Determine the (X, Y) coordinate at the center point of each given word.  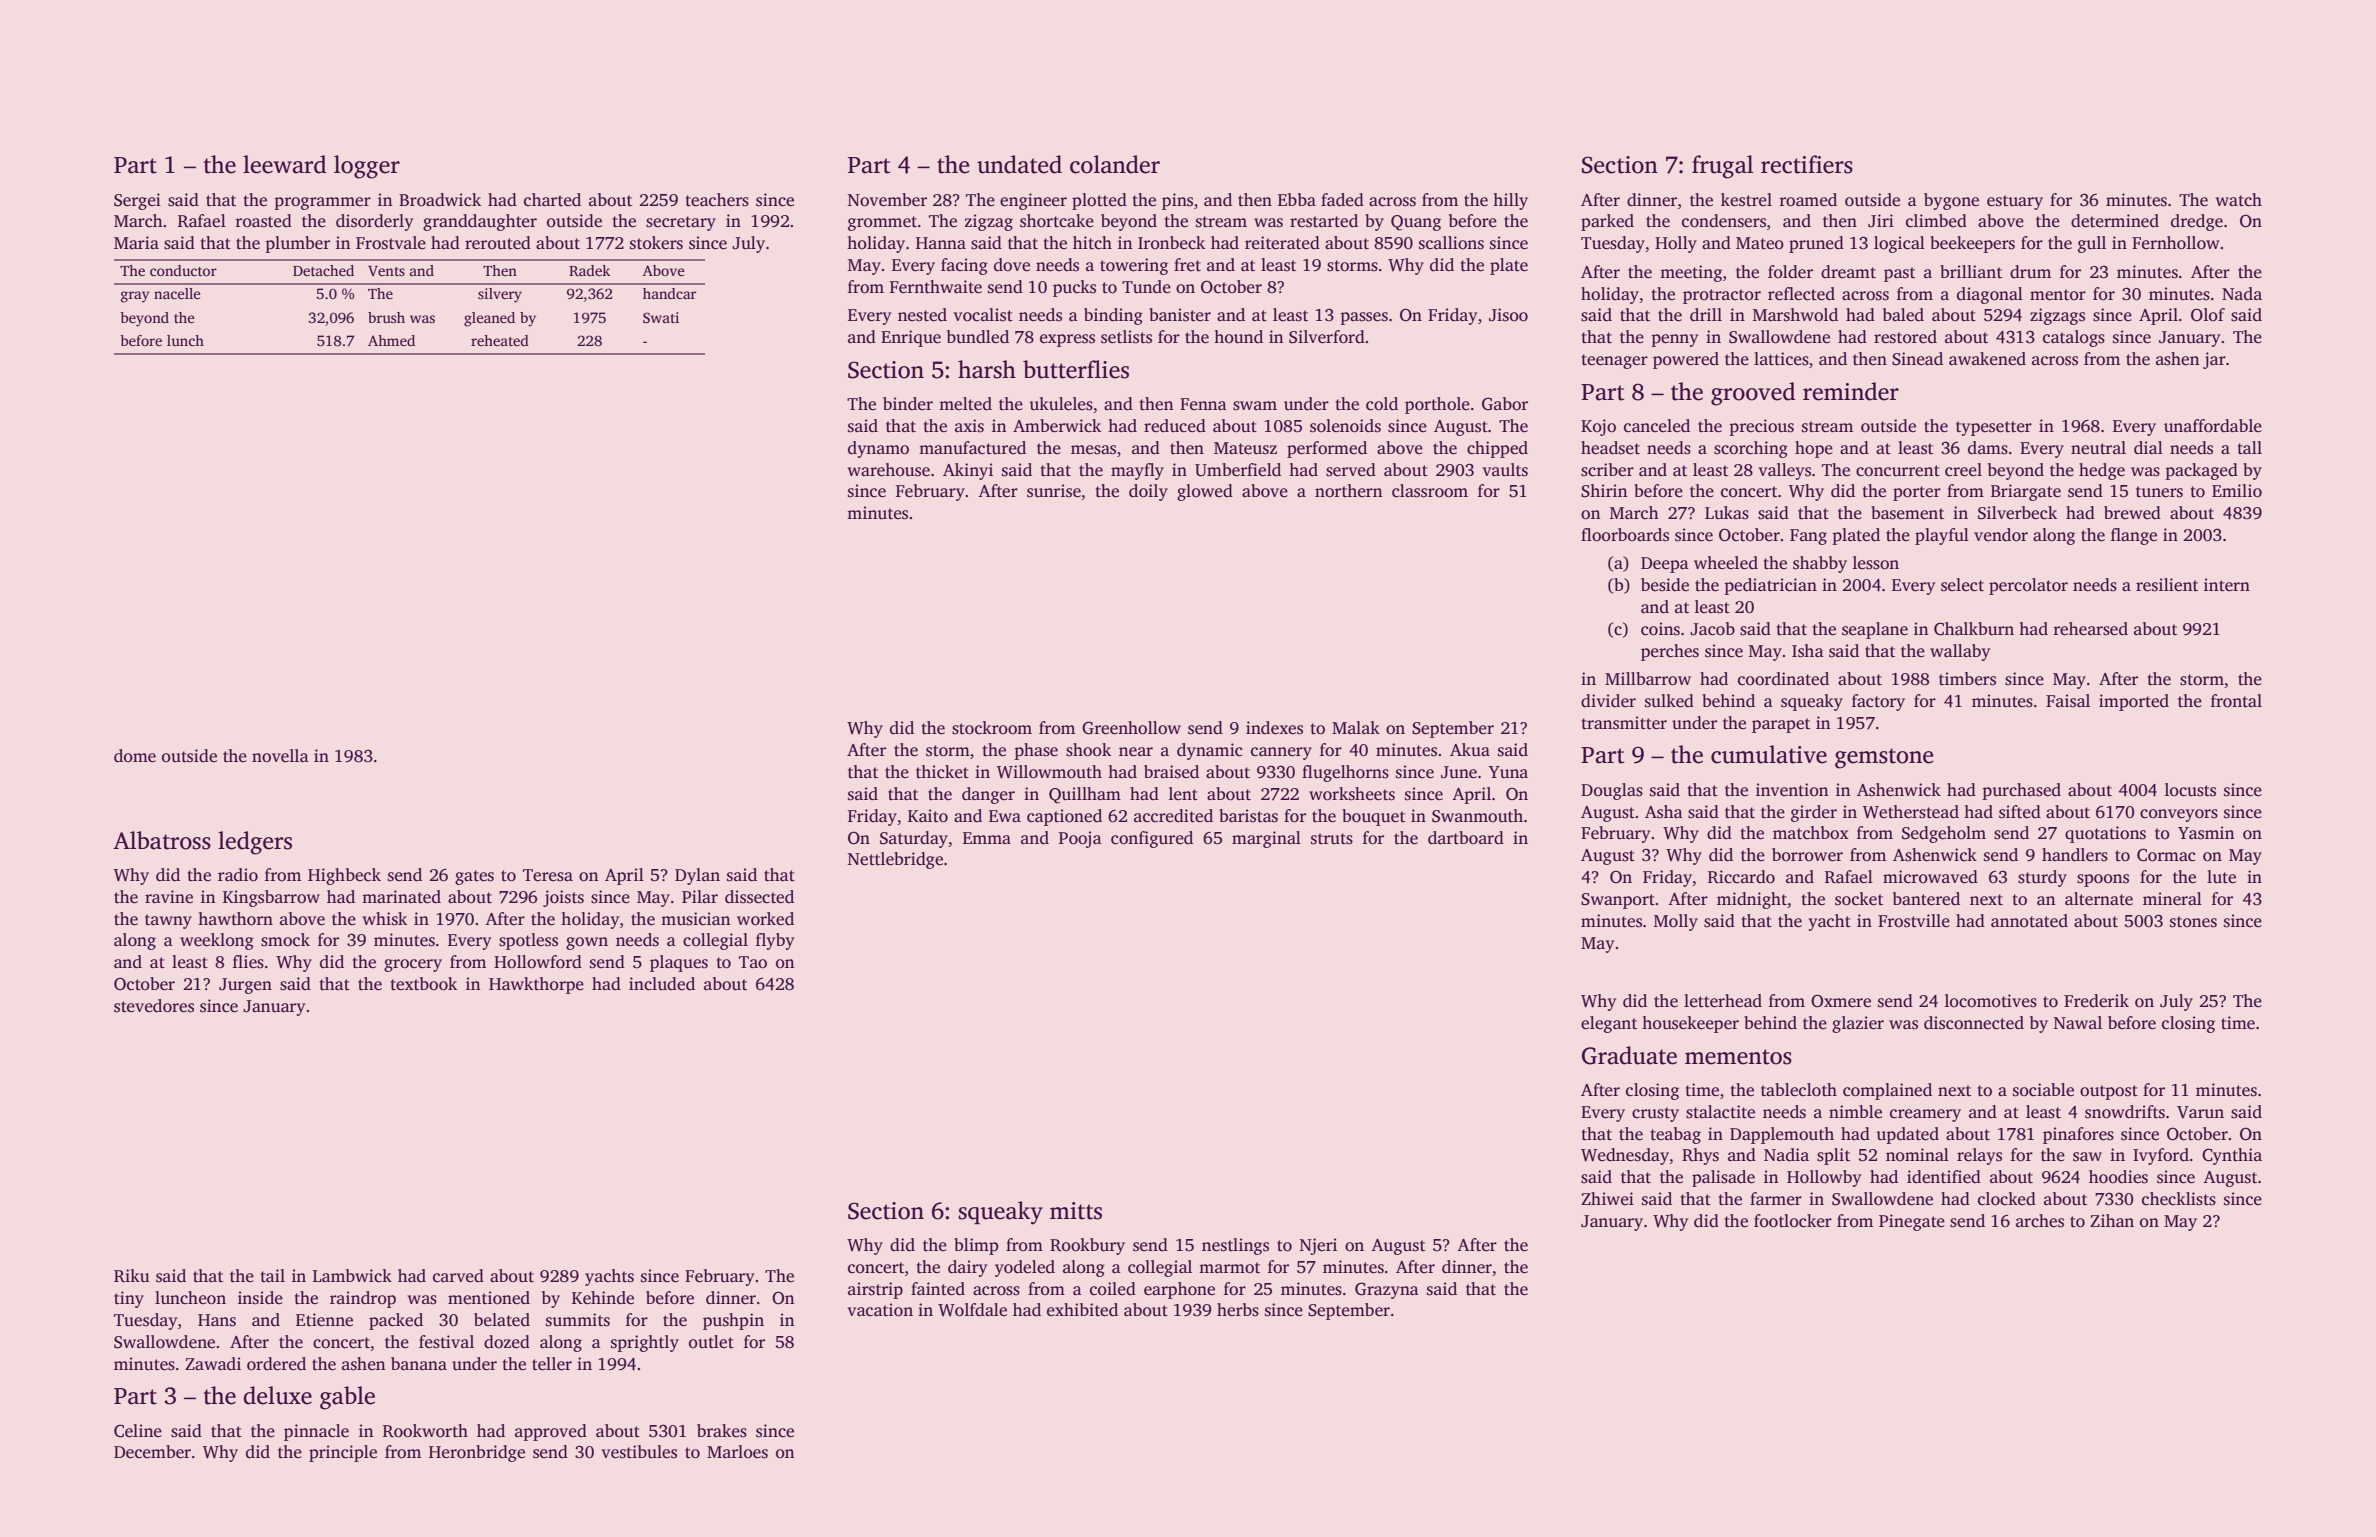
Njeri (1318, 1246)
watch (2238, 200)
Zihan (2112, 1220)
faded (1342, 200)
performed (1327, 449)
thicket (942, 772)
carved (458, 1275)
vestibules (639, 1452)
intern (2227, 585)
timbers (1967, 679)
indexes (1274, 728)
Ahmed (391, 340)
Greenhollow (1131, 728)
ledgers (255, 843)
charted (552, 200)
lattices (1781, 359)
